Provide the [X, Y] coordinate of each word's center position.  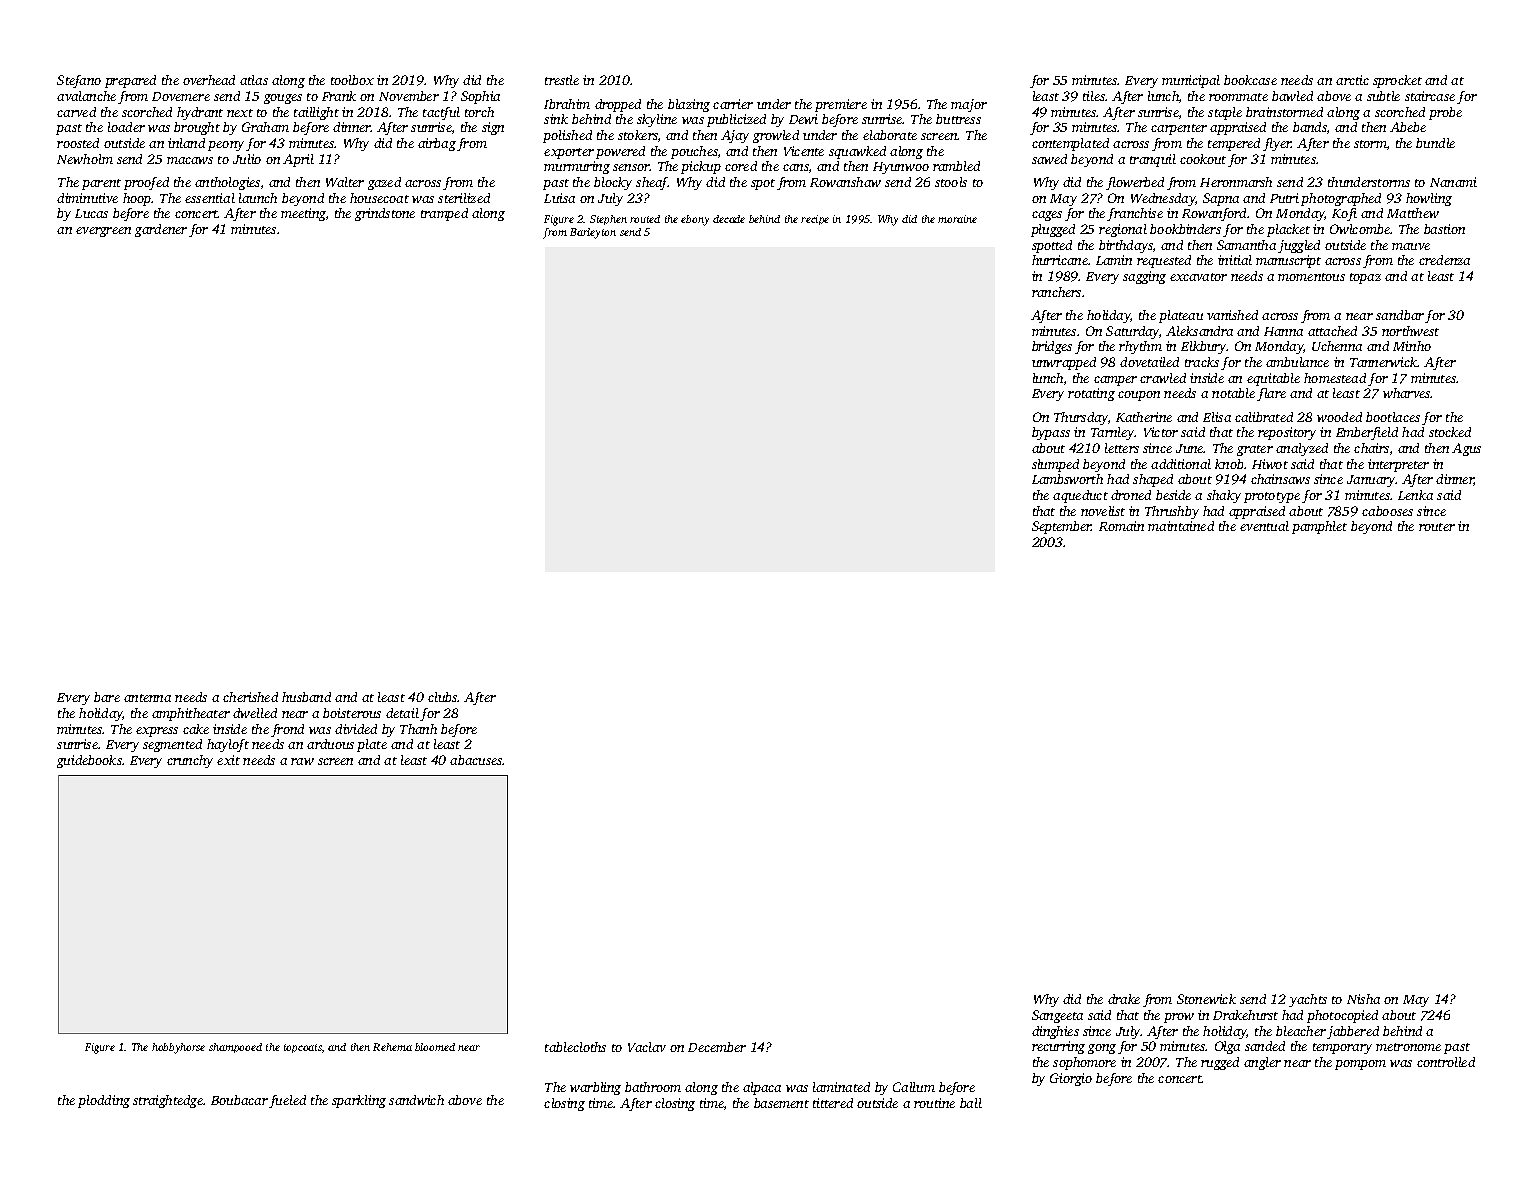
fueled [287, 1101]
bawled [1292, 96]
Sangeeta [1057, 1016]
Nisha [1363, 999]
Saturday [1132, 332]
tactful [441, 113]
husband [306, 697]
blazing [689, 105]
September [1062, 527]
